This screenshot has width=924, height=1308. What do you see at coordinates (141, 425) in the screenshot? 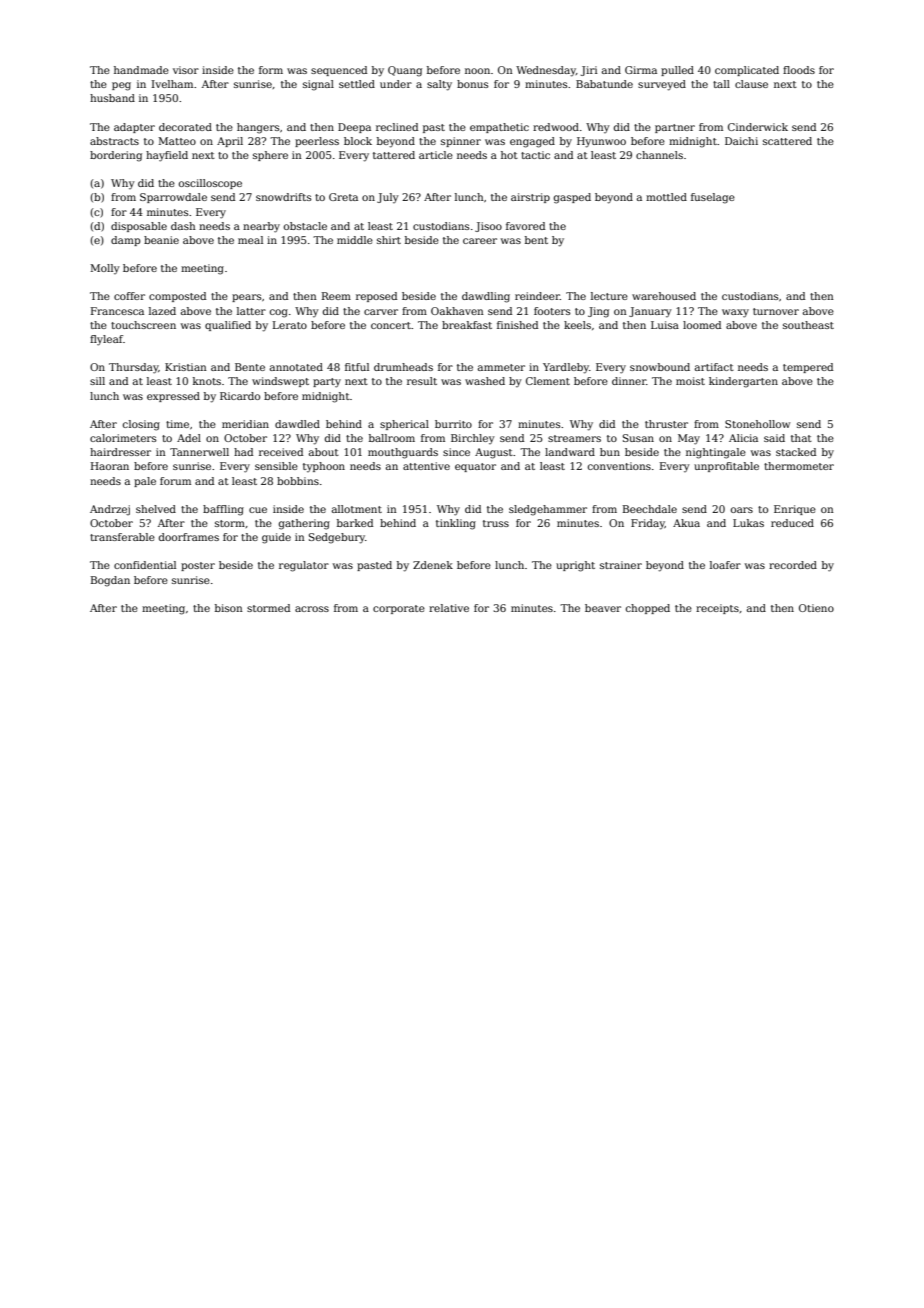
I see `closing` at bounding box center [141, 425].
